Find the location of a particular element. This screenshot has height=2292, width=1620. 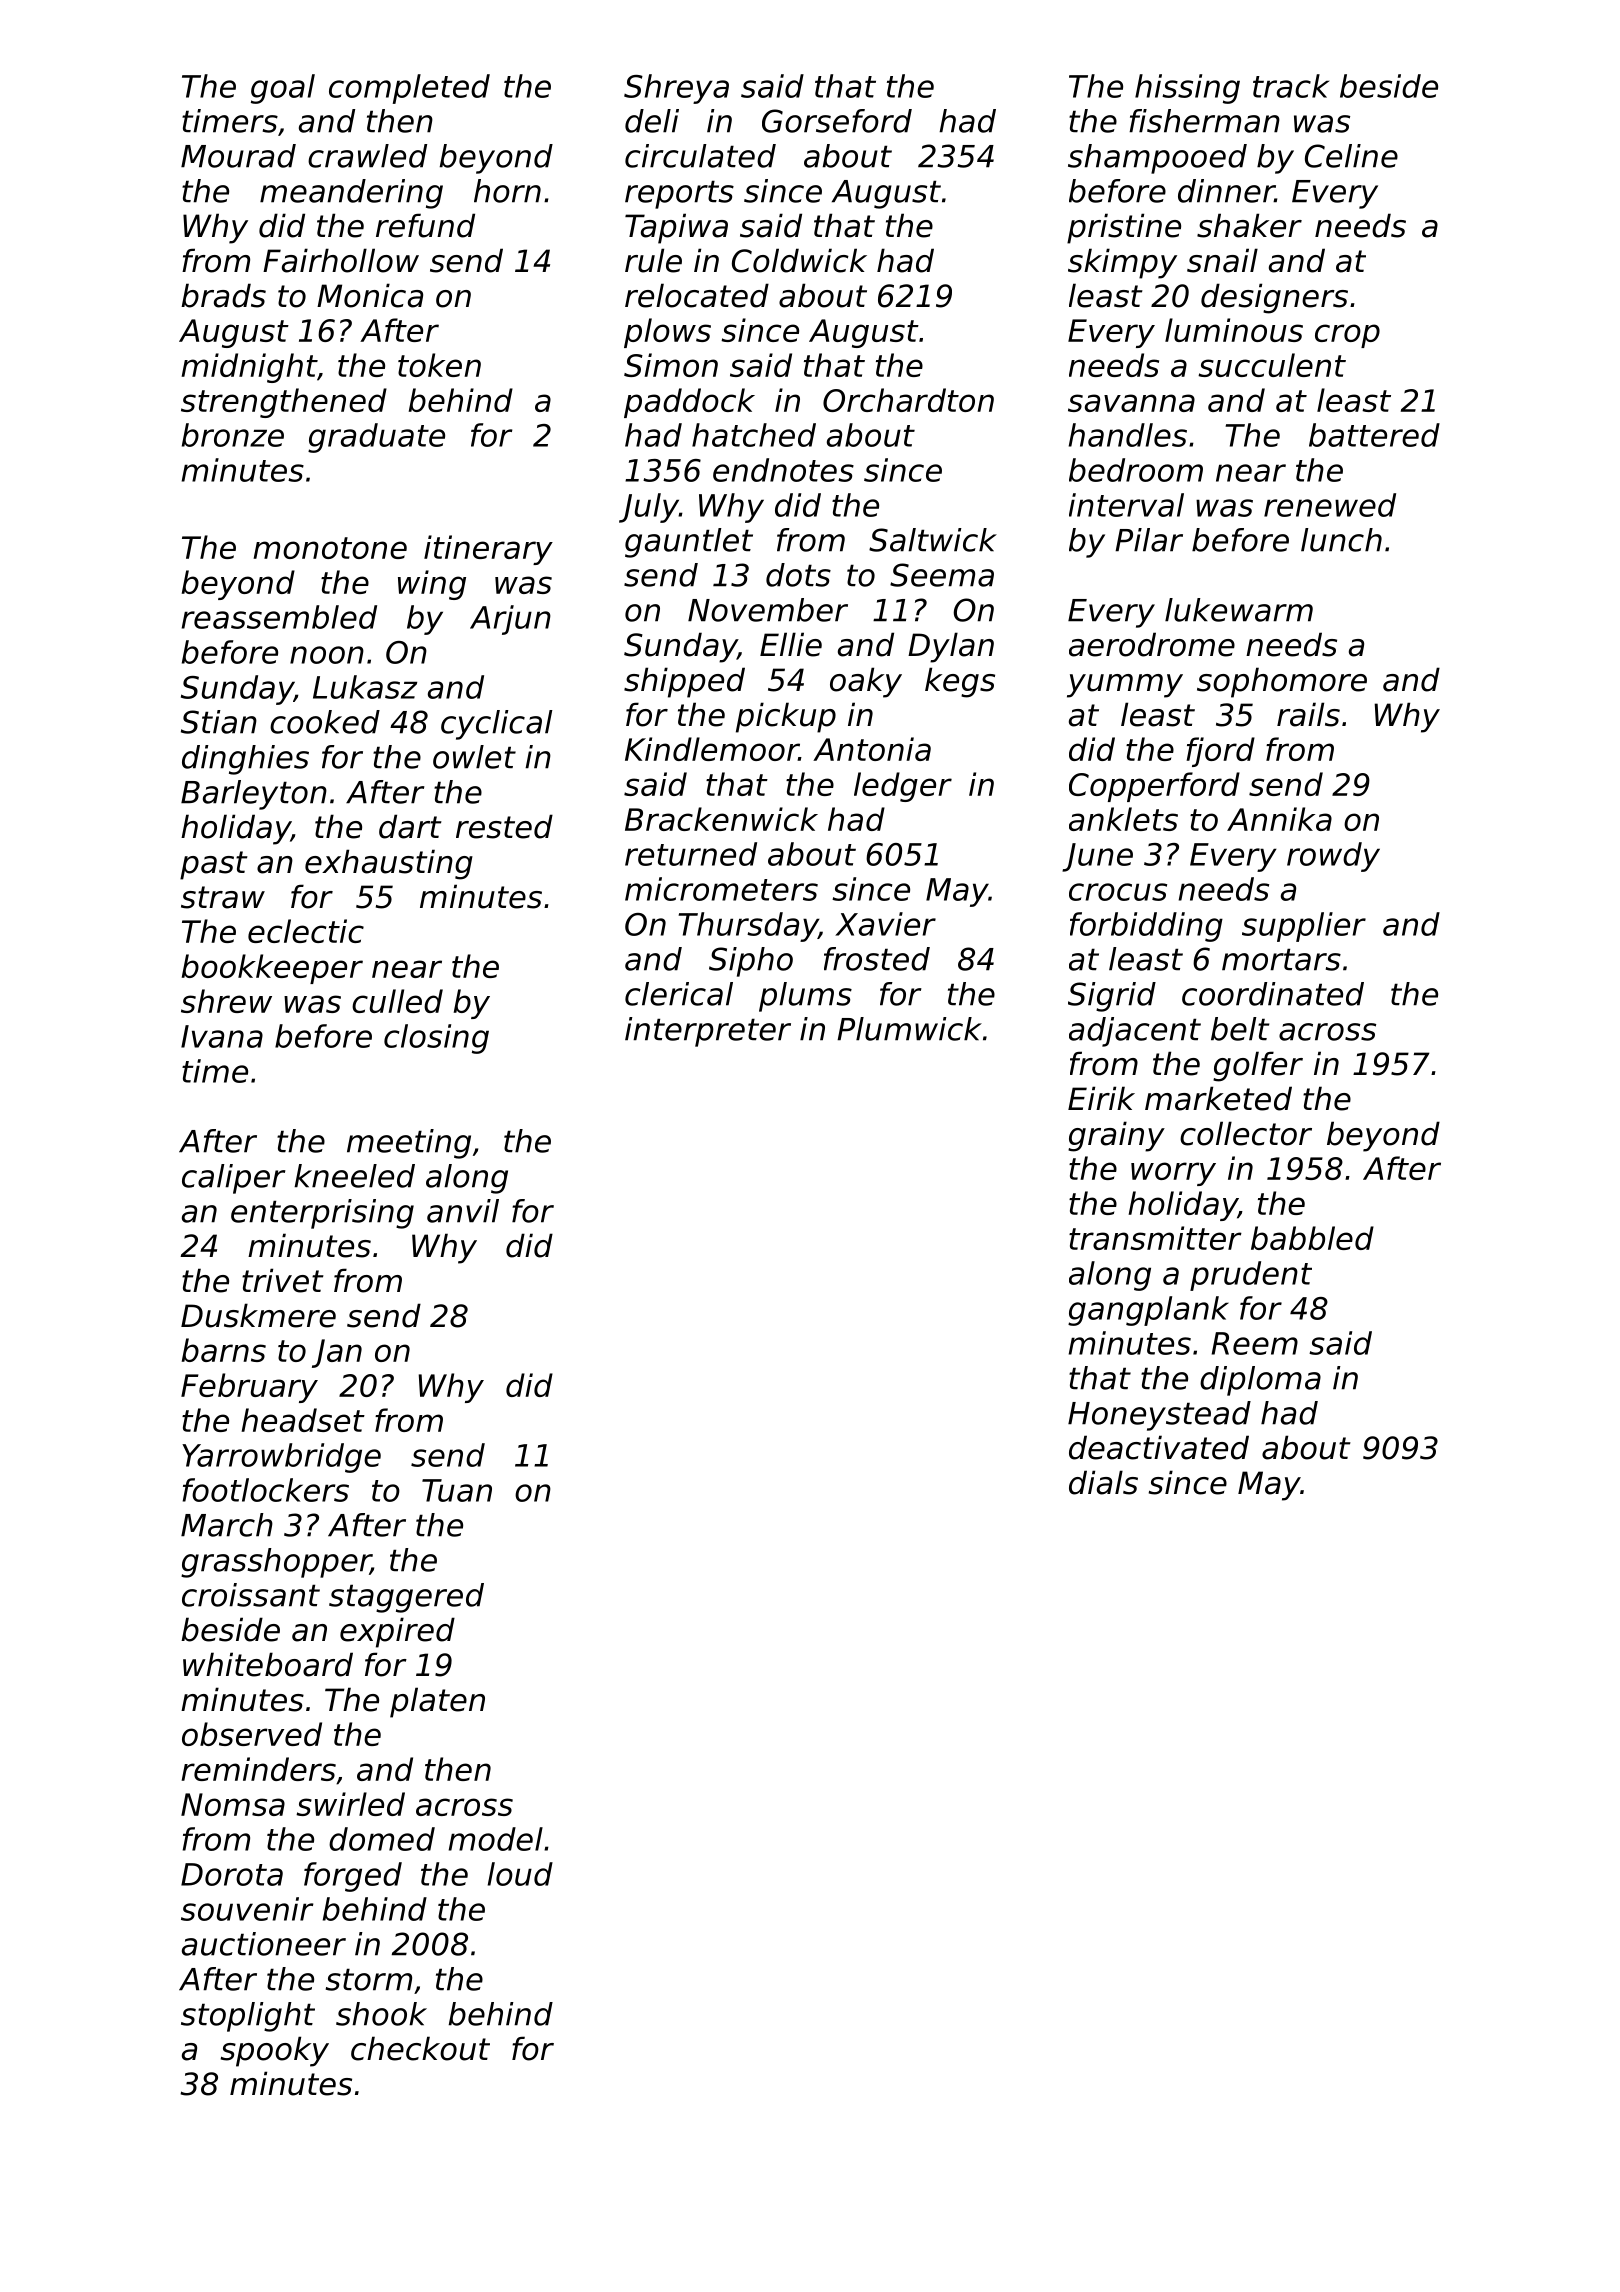

loud is located at coordinates (520, 1874).
